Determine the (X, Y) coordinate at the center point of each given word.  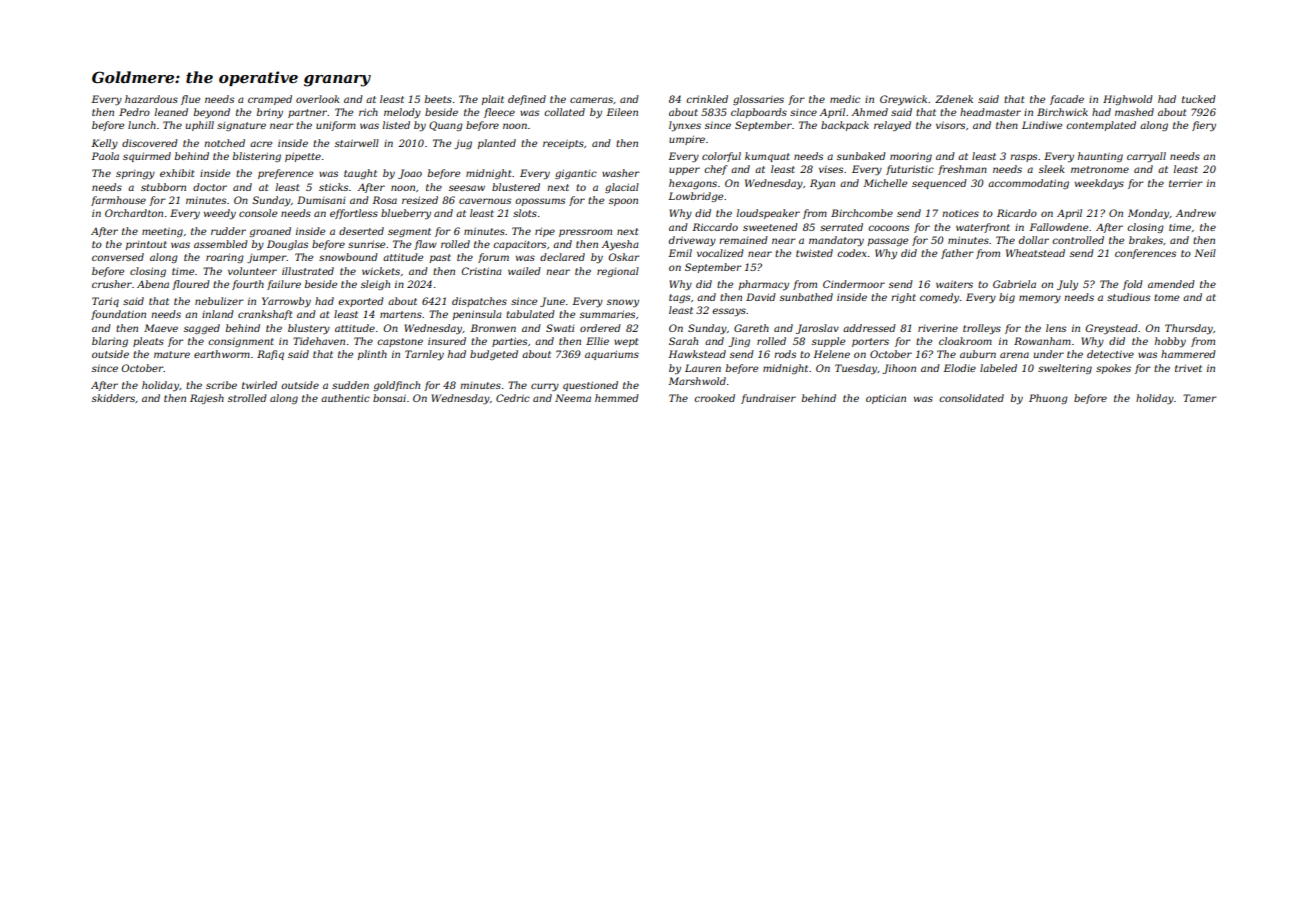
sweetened (770, 227)
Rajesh (207, 399)
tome (1166, 297)
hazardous (151, 99)
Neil (1205, 253)
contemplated (1101, 126)
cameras (591, 100)
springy (135, 174)
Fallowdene (1058, 227)
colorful (721, 157)
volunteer (252, 271)
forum (493, 258)
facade (1067, 100)
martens (401, 314)
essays (729, 312)
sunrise (366, 244)
